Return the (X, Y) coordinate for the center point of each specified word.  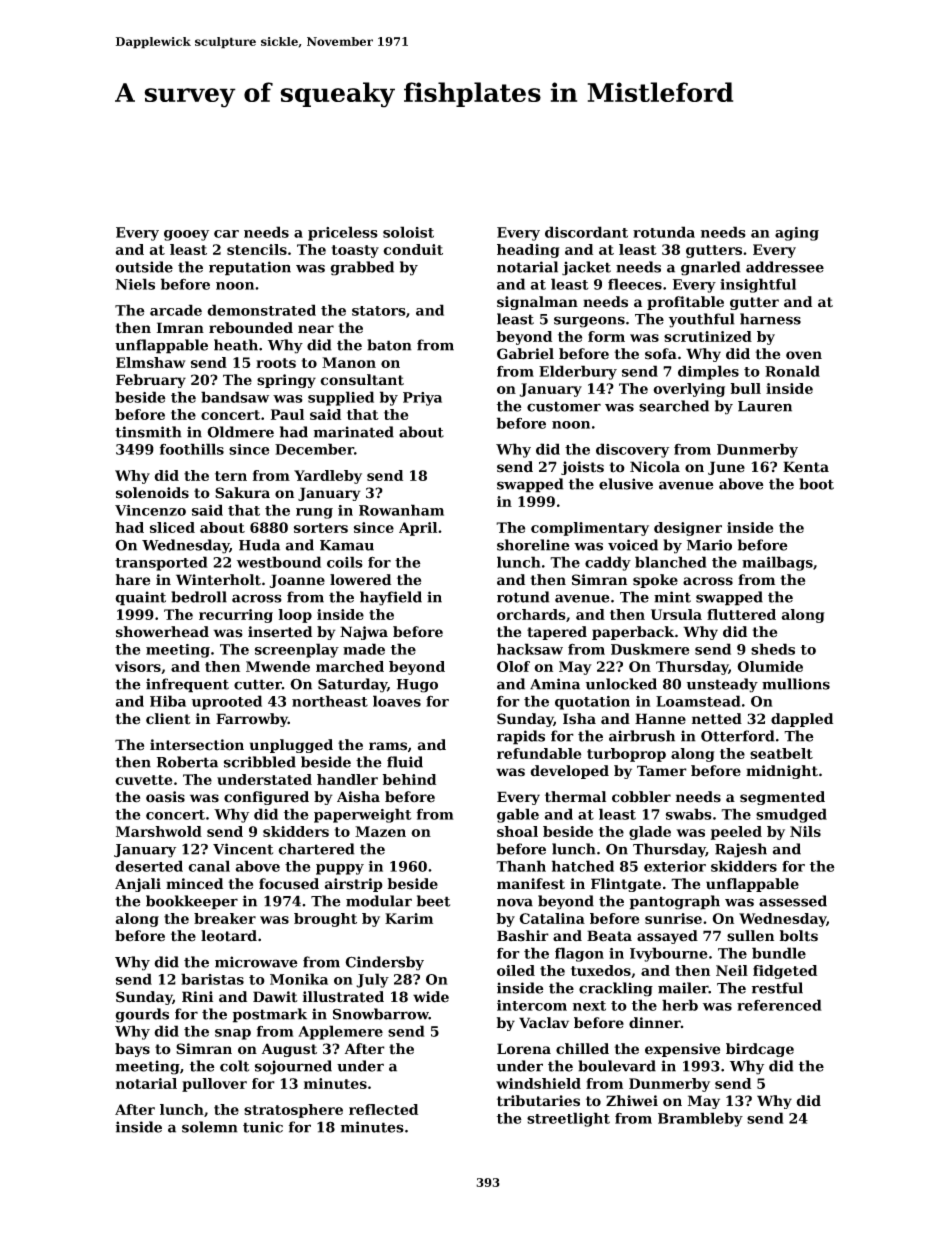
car (226, 234)
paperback (633, 633)
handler (347, 779)
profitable (685, 303)
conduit (413, 249)
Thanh (521, 866)
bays (132, 1050)
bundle (779, 953)
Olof (513, 666)
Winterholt (218, 580)
